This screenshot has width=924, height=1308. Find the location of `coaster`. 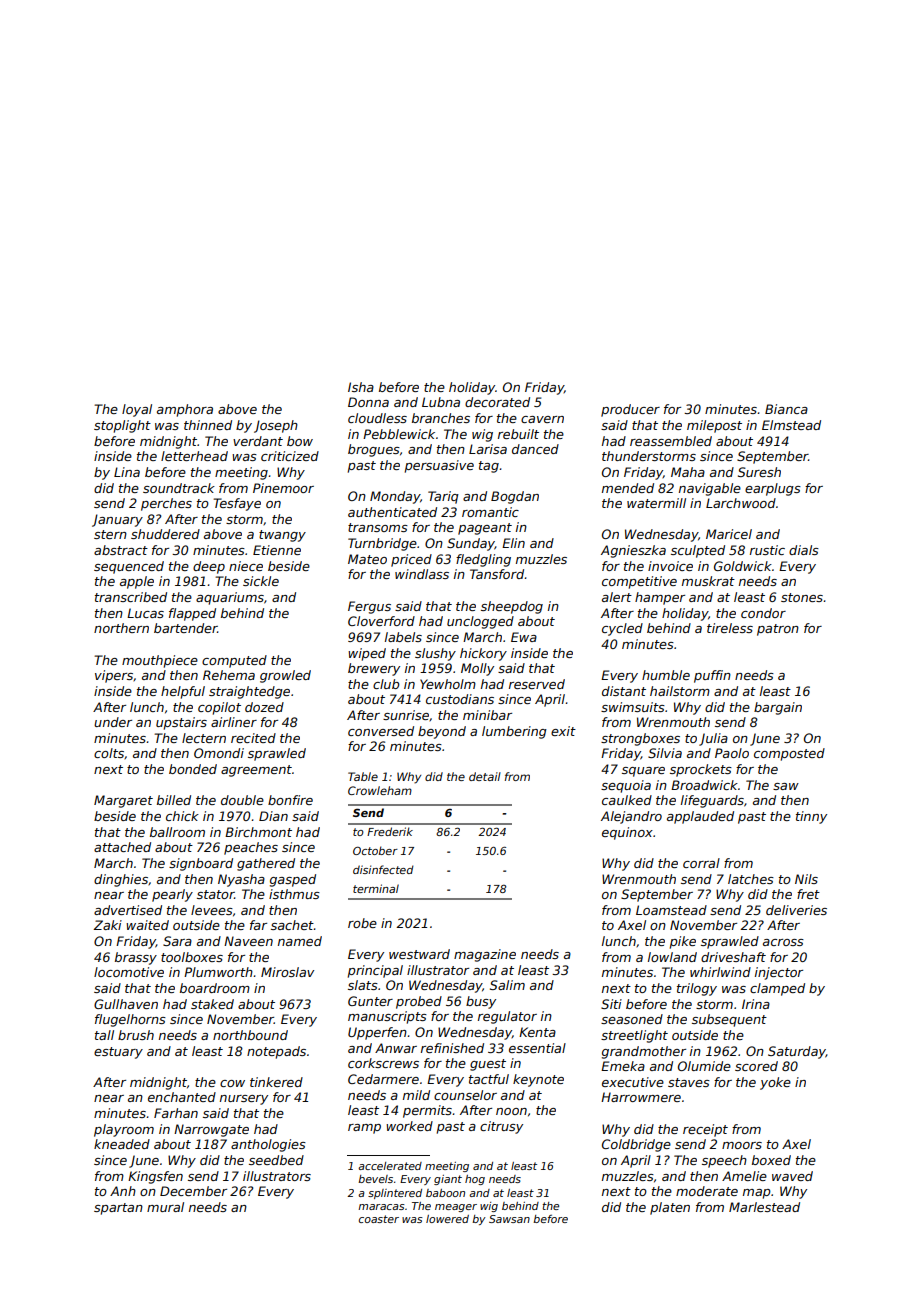

coaster is located at coordinates (379, 1219).
